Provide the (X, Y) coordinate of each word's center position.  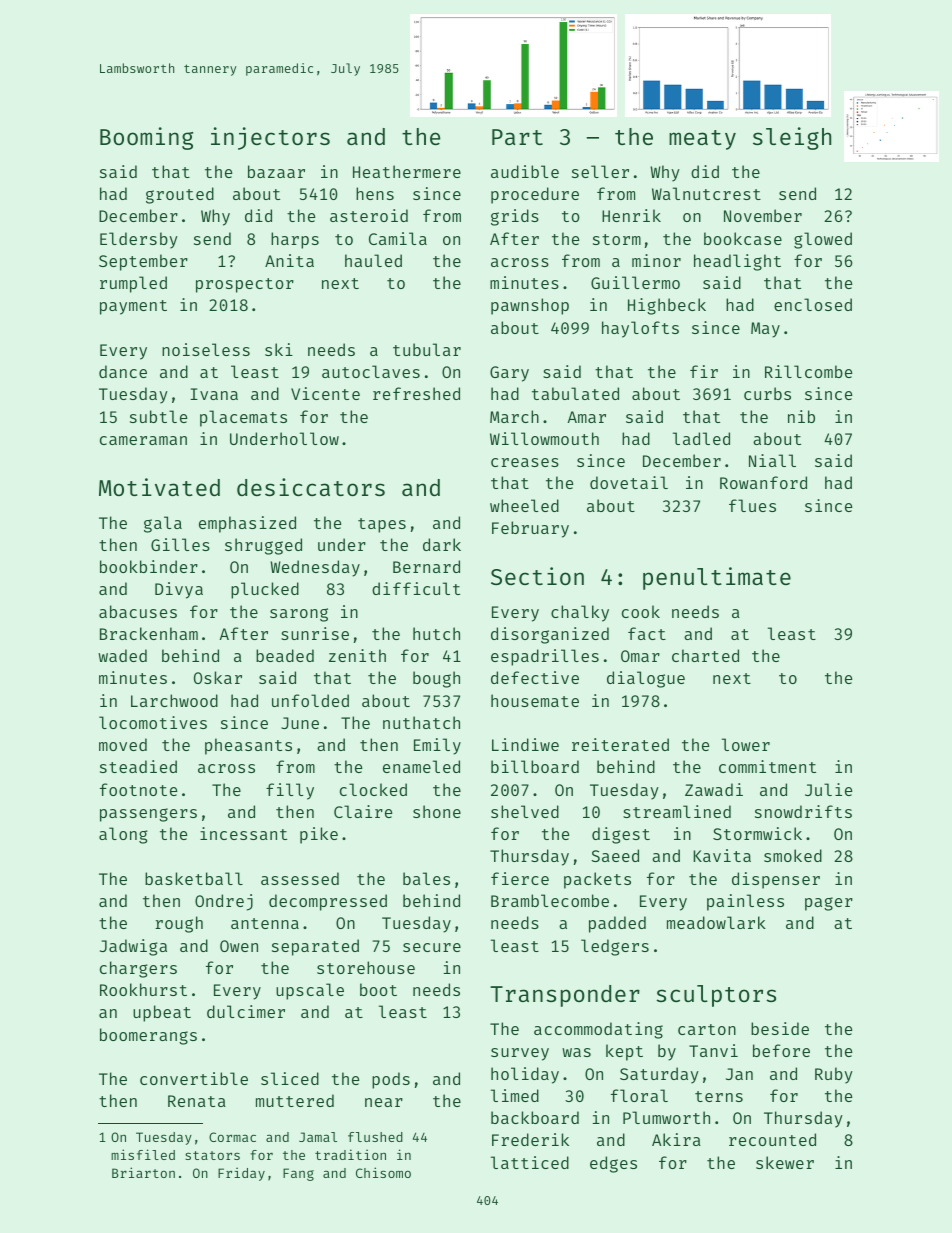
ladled (701, 438)
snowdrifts (803, 811)
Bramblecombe (550, 900)
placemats (243, 418)
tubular (427, 349)
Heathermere (407, 171)
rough (179, 924)
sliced (290, 1078)
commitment (767, 766)
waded (122, 655)
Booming (146, 138)
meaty (702, 140)
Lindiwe (525, 744)
